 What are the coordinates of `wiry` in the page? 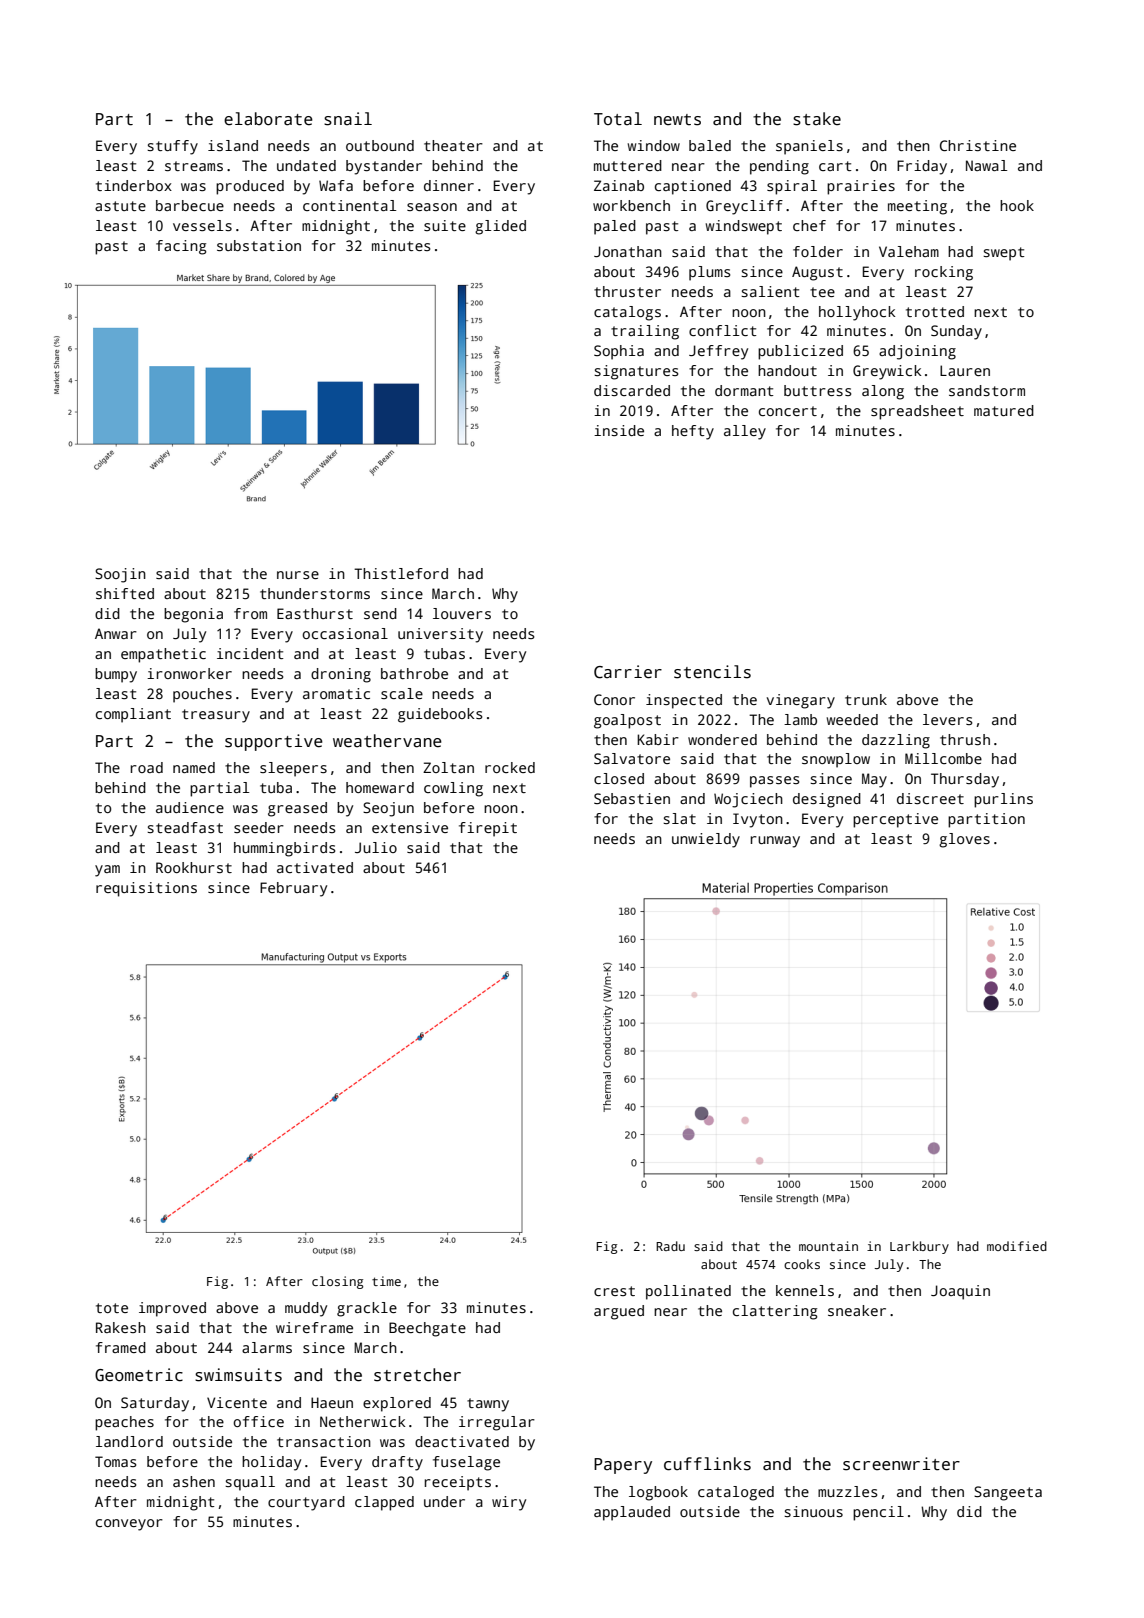 It's located at (509, 1503).
